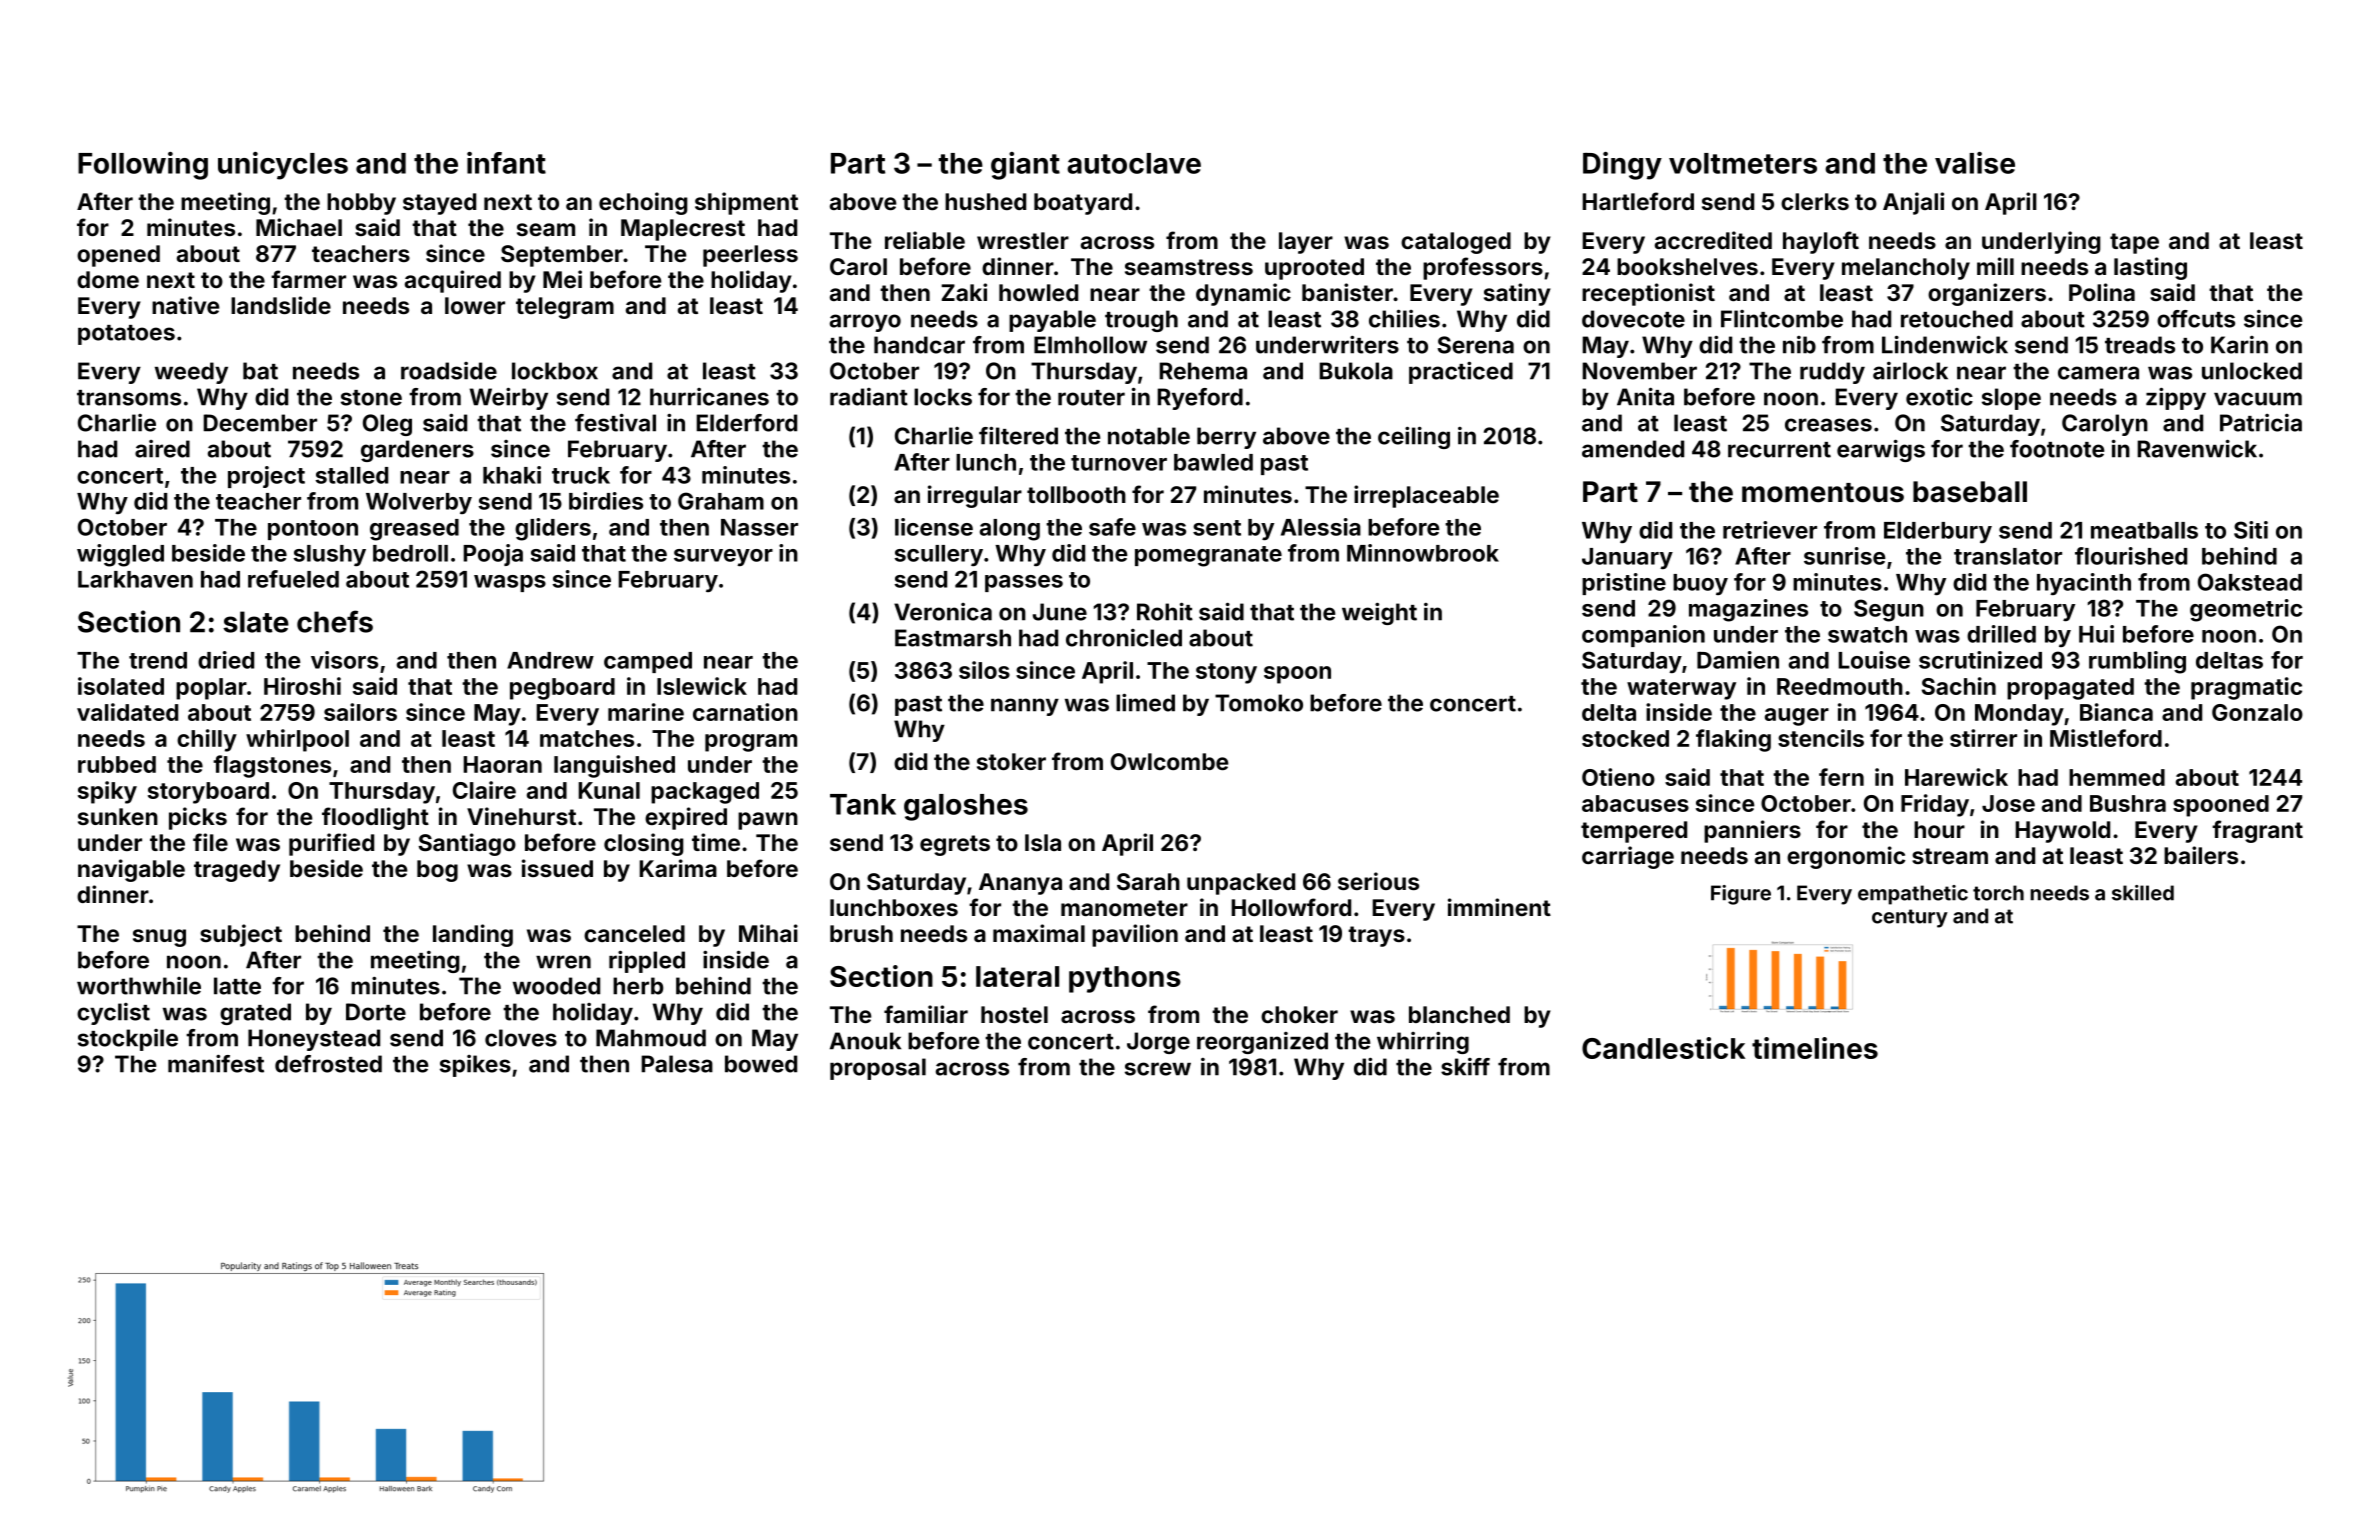 The image size is (2380, 1540). Describe the element at coordinates (557, 868) in the image. I see `issued` at that location.
